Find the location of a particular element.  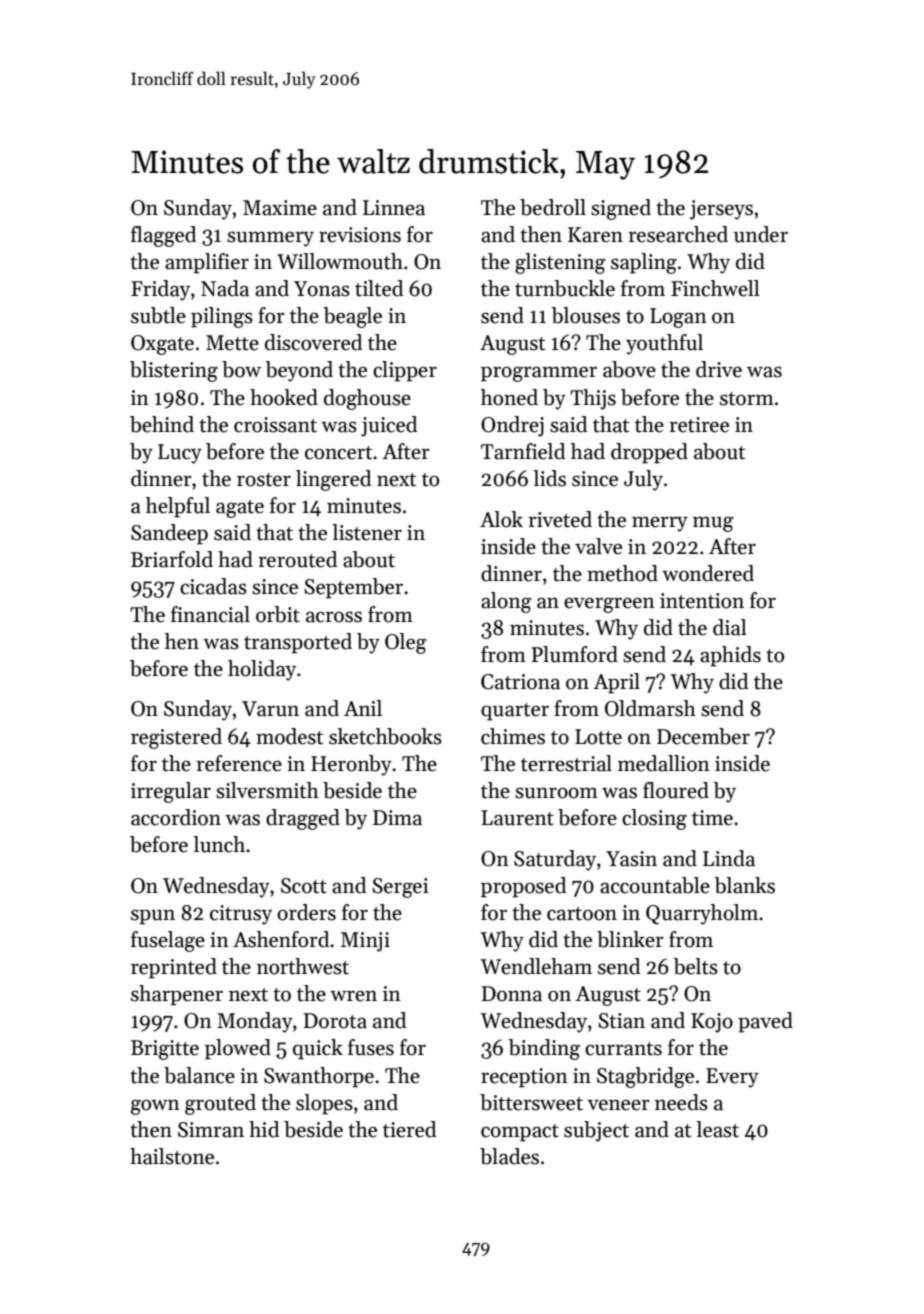

blades is located at coordinates (509, 1156).
